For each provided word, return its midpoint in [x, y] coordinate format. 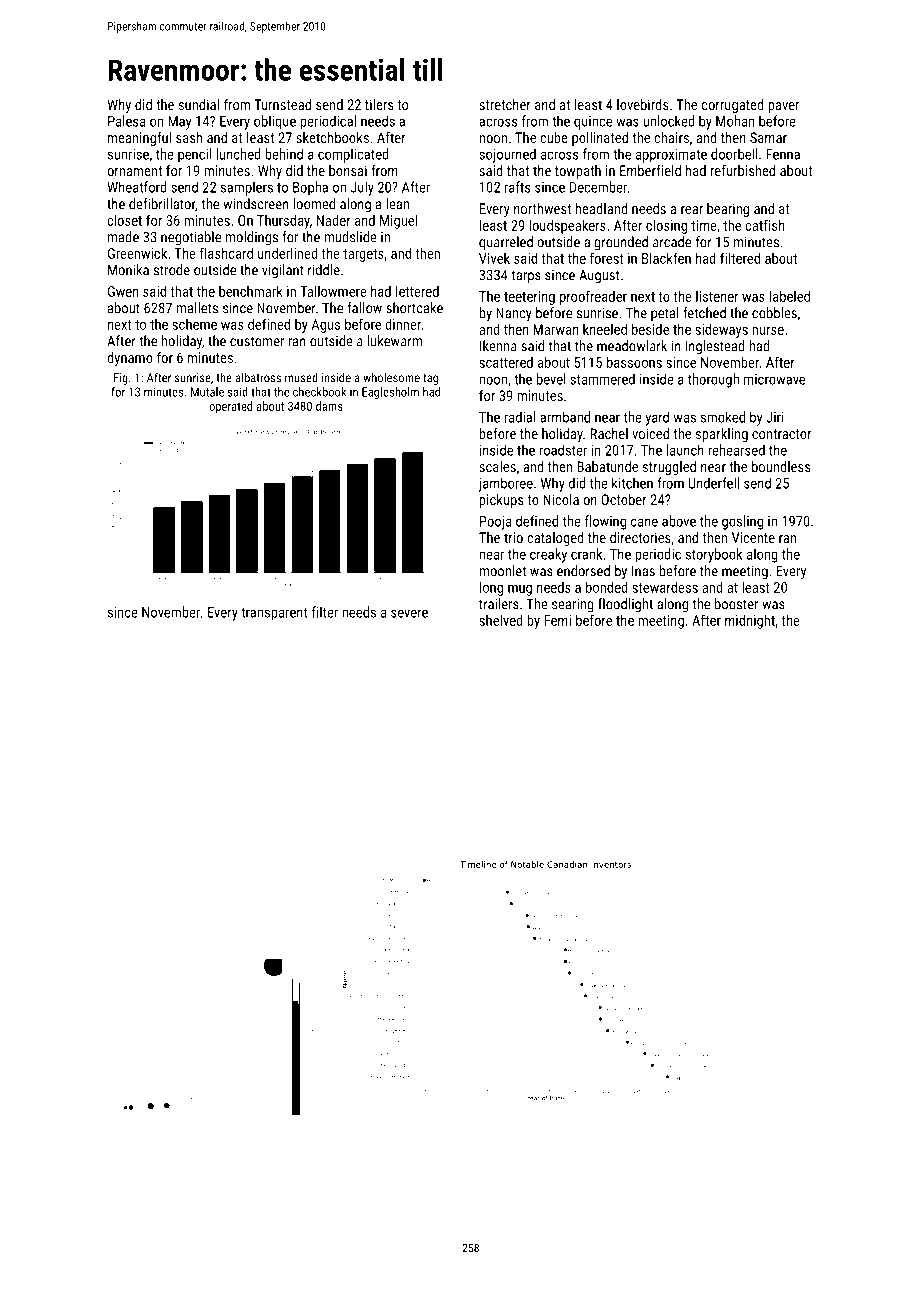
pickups [501, 501]
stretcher [505, 104]
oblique [275, 122]
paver [783, 107]
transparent [274, 614]
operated [230, 407]
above [679, 521]
